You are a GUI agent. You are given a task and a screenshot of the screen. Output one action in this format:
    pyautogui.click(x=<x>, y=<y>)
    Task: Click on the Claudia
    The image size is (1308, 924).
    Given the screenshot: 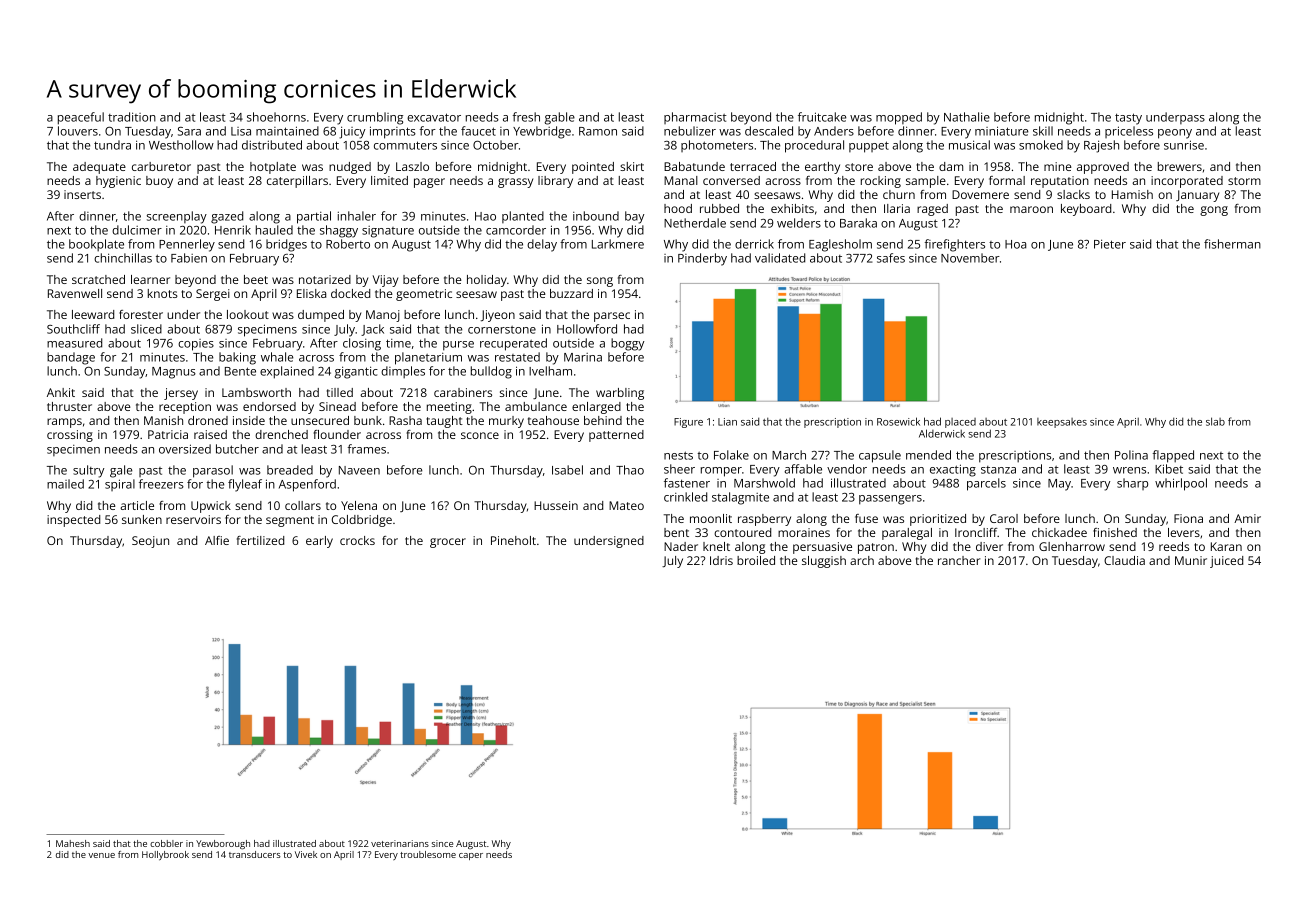 What is the action you would take?
    pyautogui.click(x=1124, y=560)
